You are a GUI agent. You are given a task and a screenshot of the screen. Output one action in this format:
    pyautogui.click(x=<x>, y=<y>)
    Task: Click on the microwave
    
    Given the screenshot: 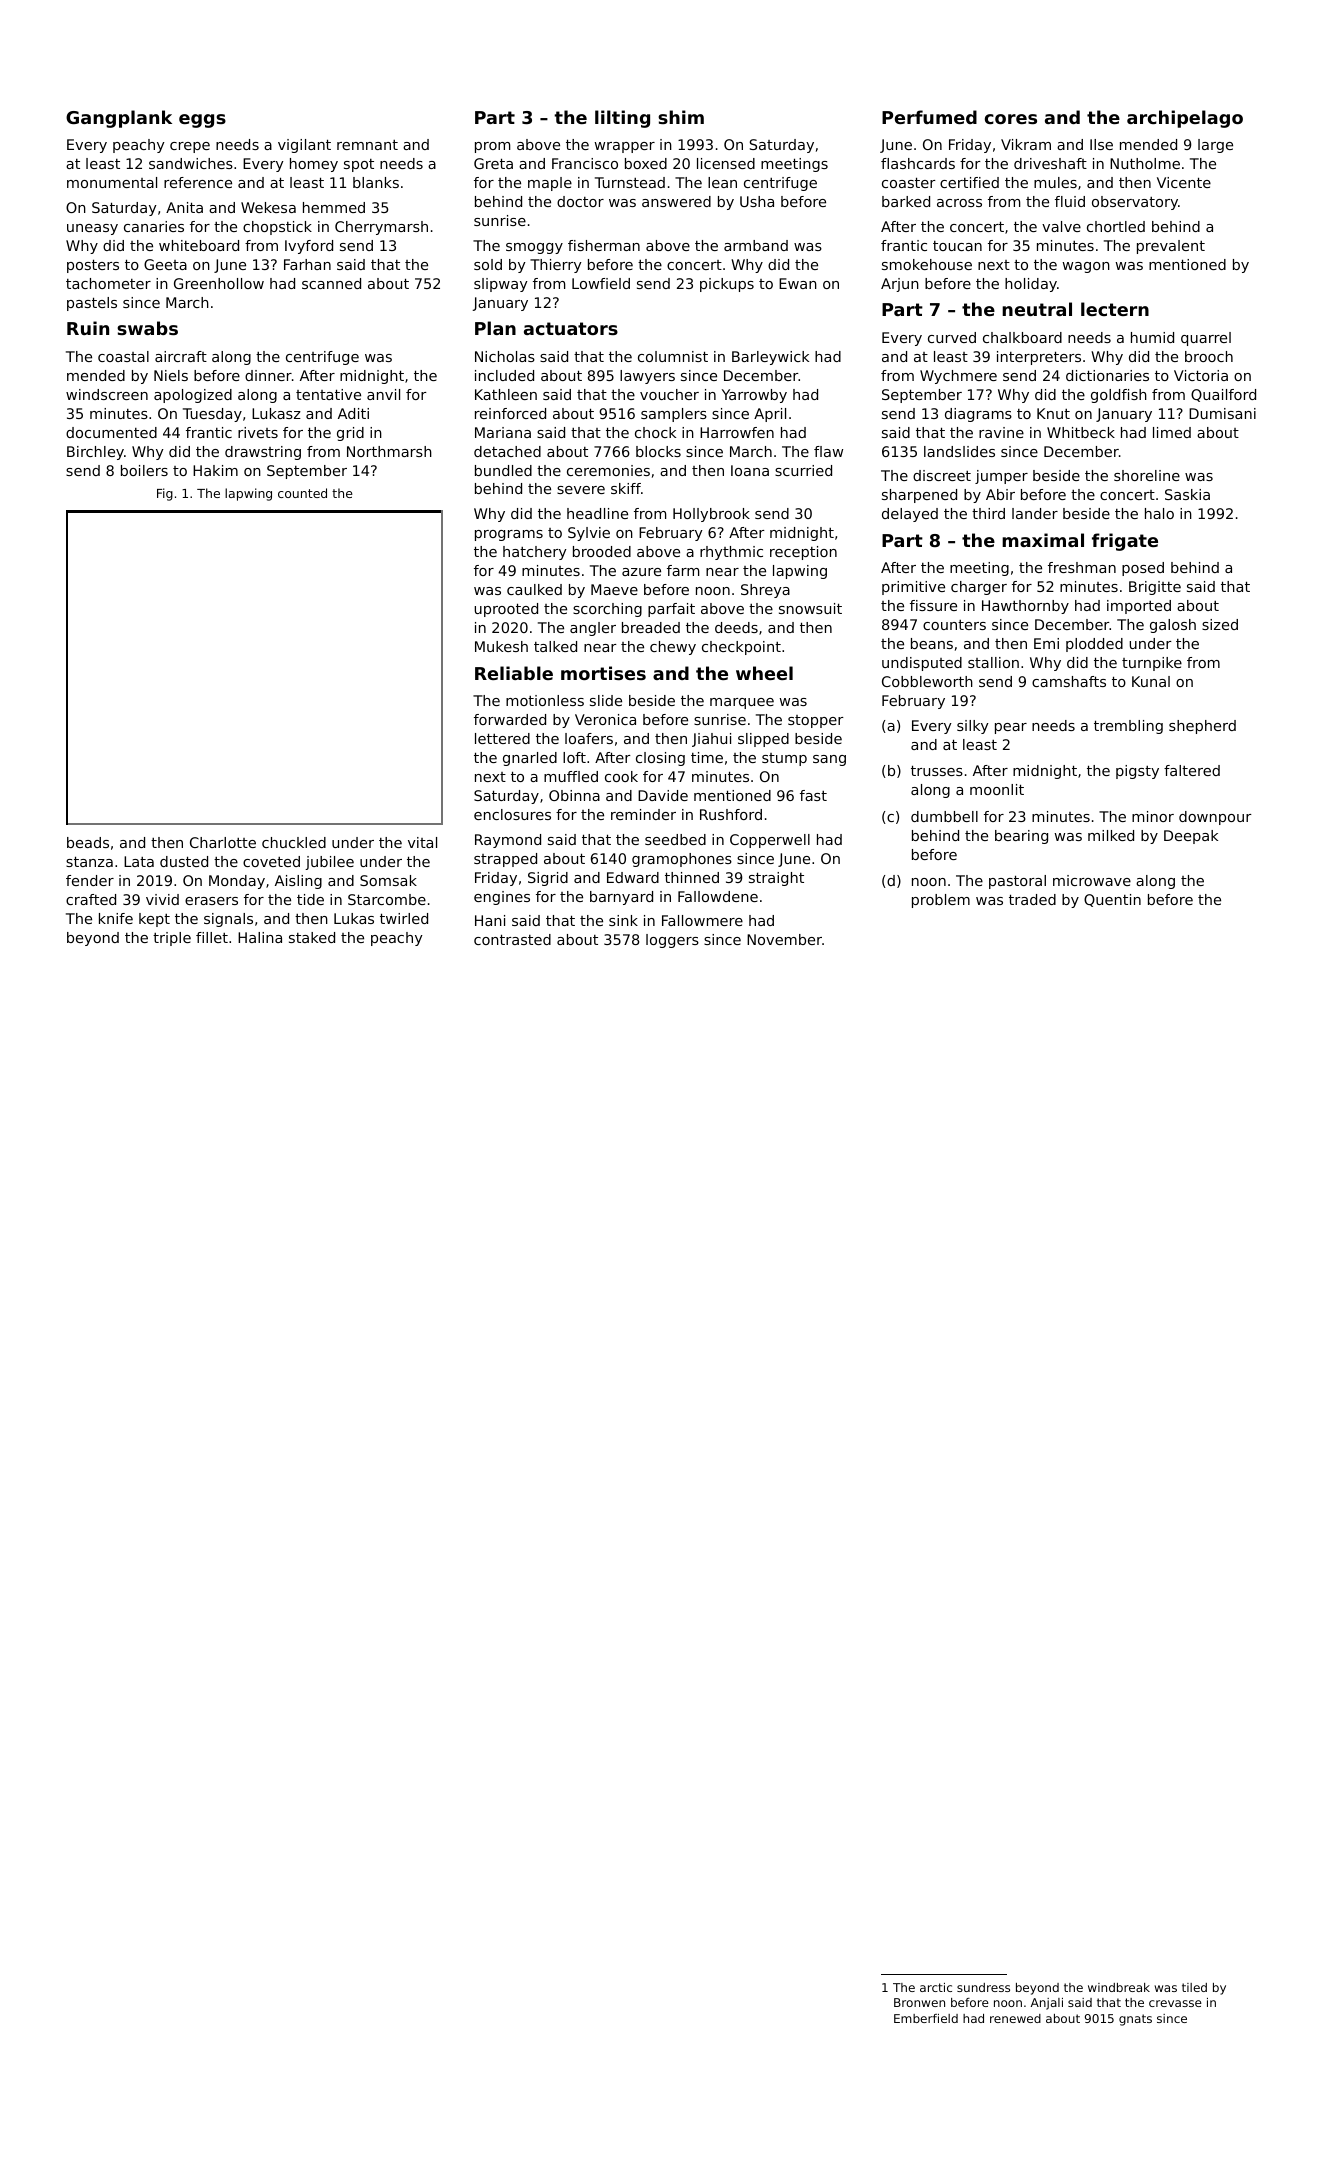 What is the action you would take?
    pyautogui.click(x=1092, y=880)
